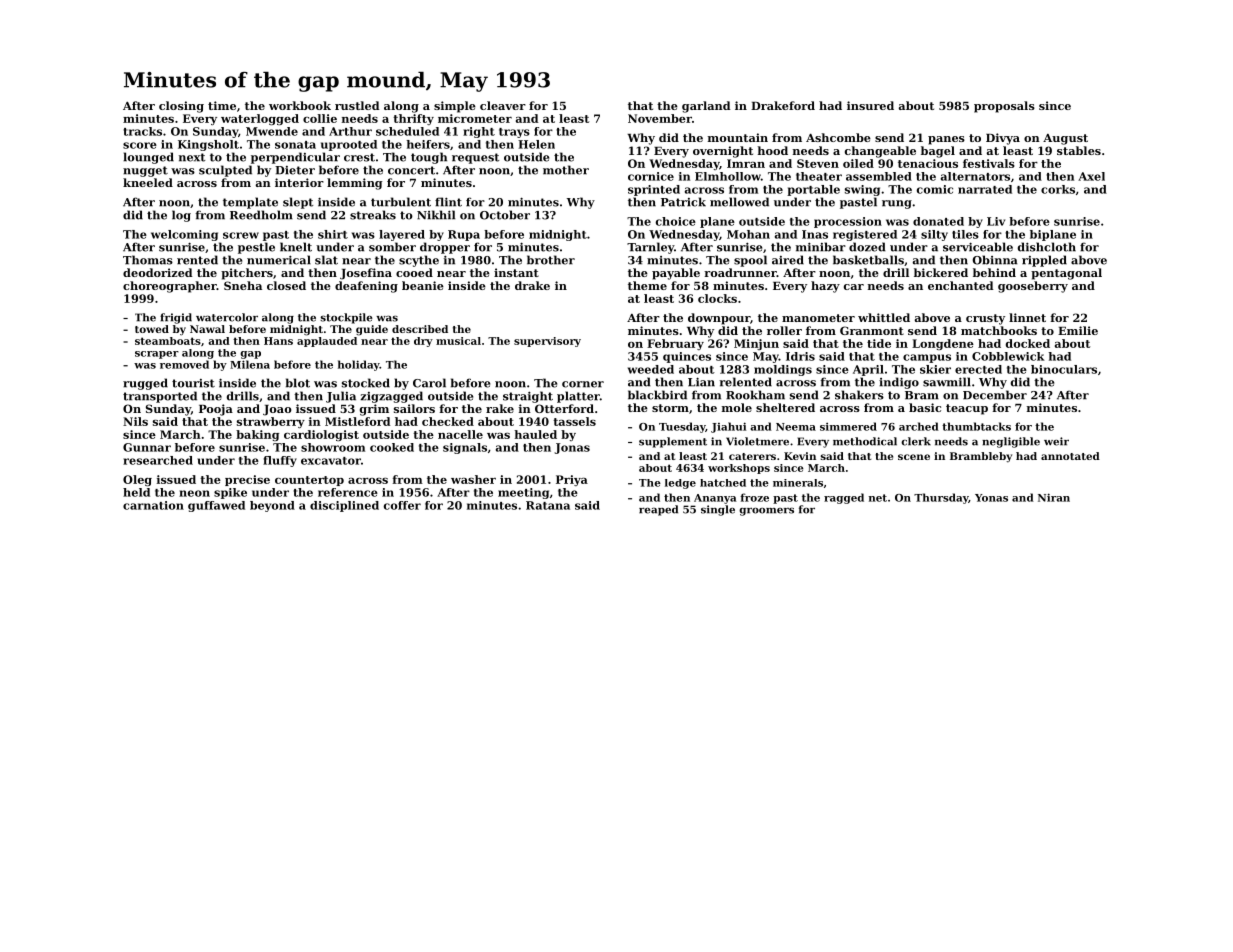 Image resolution: width=1233 pixels, height=952 pixels. What do you see at coordinates (1028, 343) in the image?
I see `docked` at bounding box center [1028, 343].
